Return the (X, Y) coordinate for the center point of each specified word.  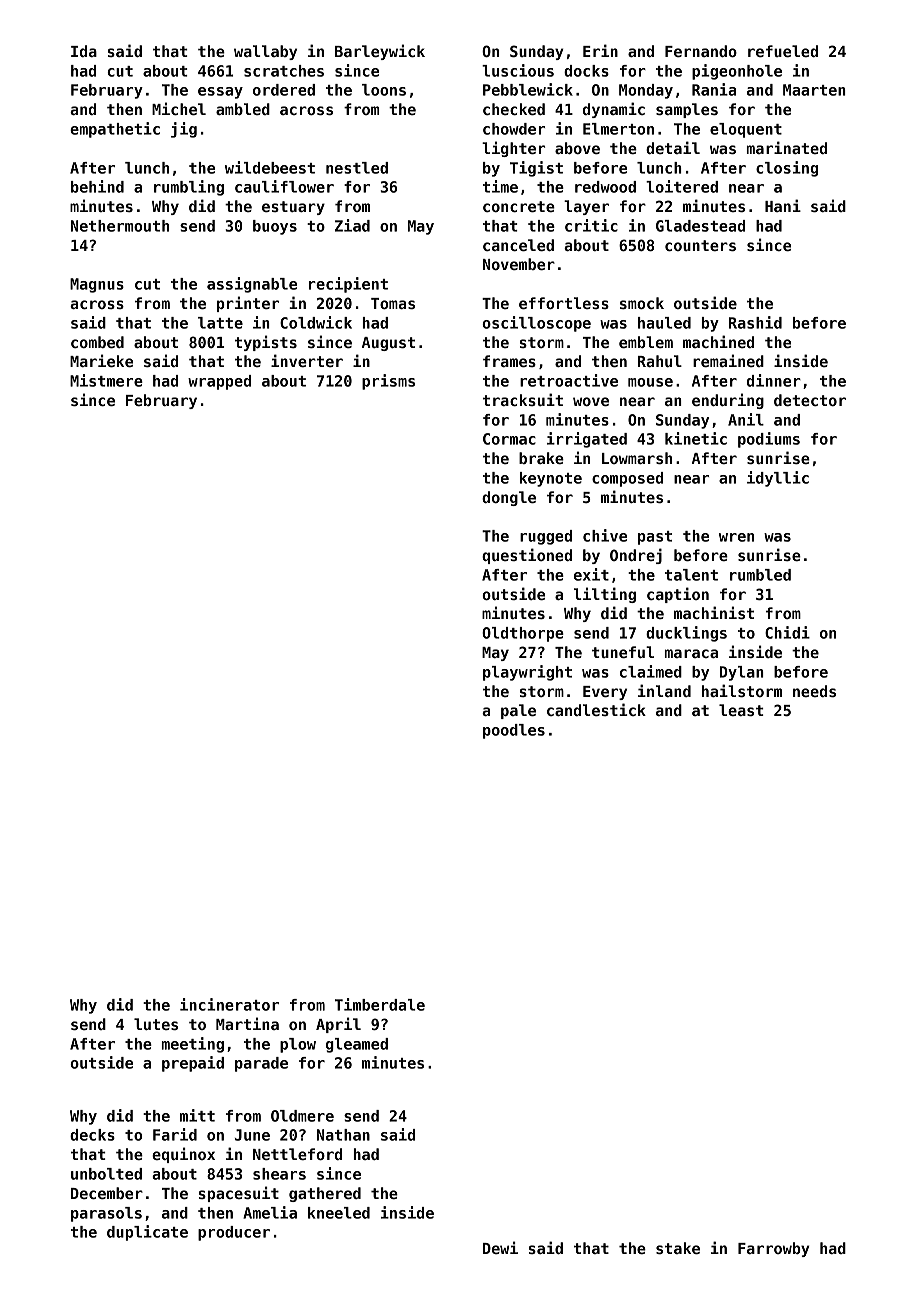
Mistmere (106, 380)
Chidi (787, 632)
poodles (514, 731)
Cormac (509, 439)
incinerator (229, 1004)
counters (700, 245)
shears (279, 1174)
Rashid (755, 322)
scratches (284, 71)
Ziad (352, 225)
